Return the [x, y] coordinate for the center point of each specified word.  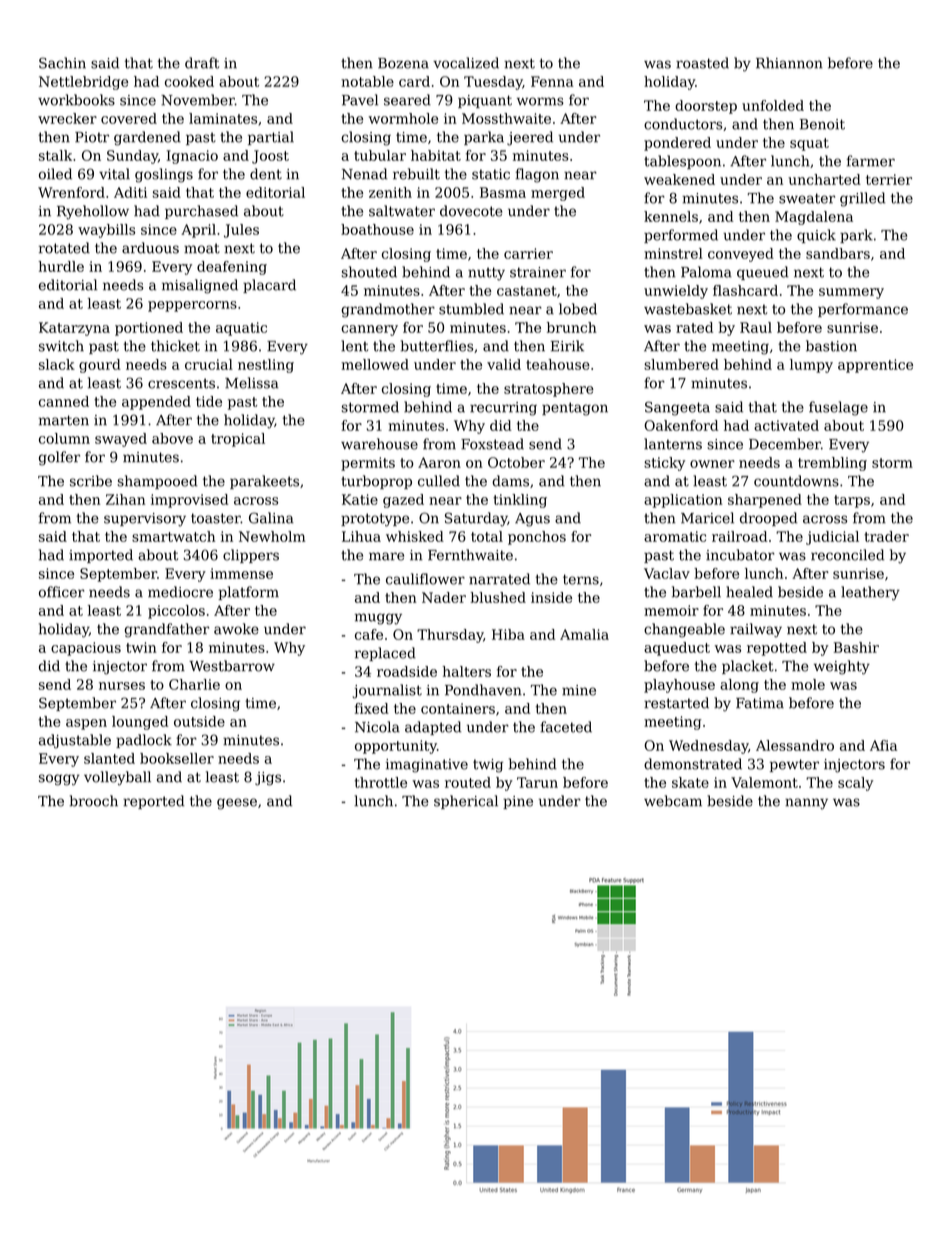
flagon [537, 175]
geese [237, 804]
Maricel [707, 518]
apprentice [875, 366]
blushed [498, 597]
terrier [889, 179]
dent [266, 174]
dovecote [471, 211]
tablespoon [682, 162]
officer [61, 592]
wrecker [67, 118]
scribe [91, 481]
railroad [739, 536]
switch [61, 346]
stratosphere [549, 390]
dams [510, 481]
